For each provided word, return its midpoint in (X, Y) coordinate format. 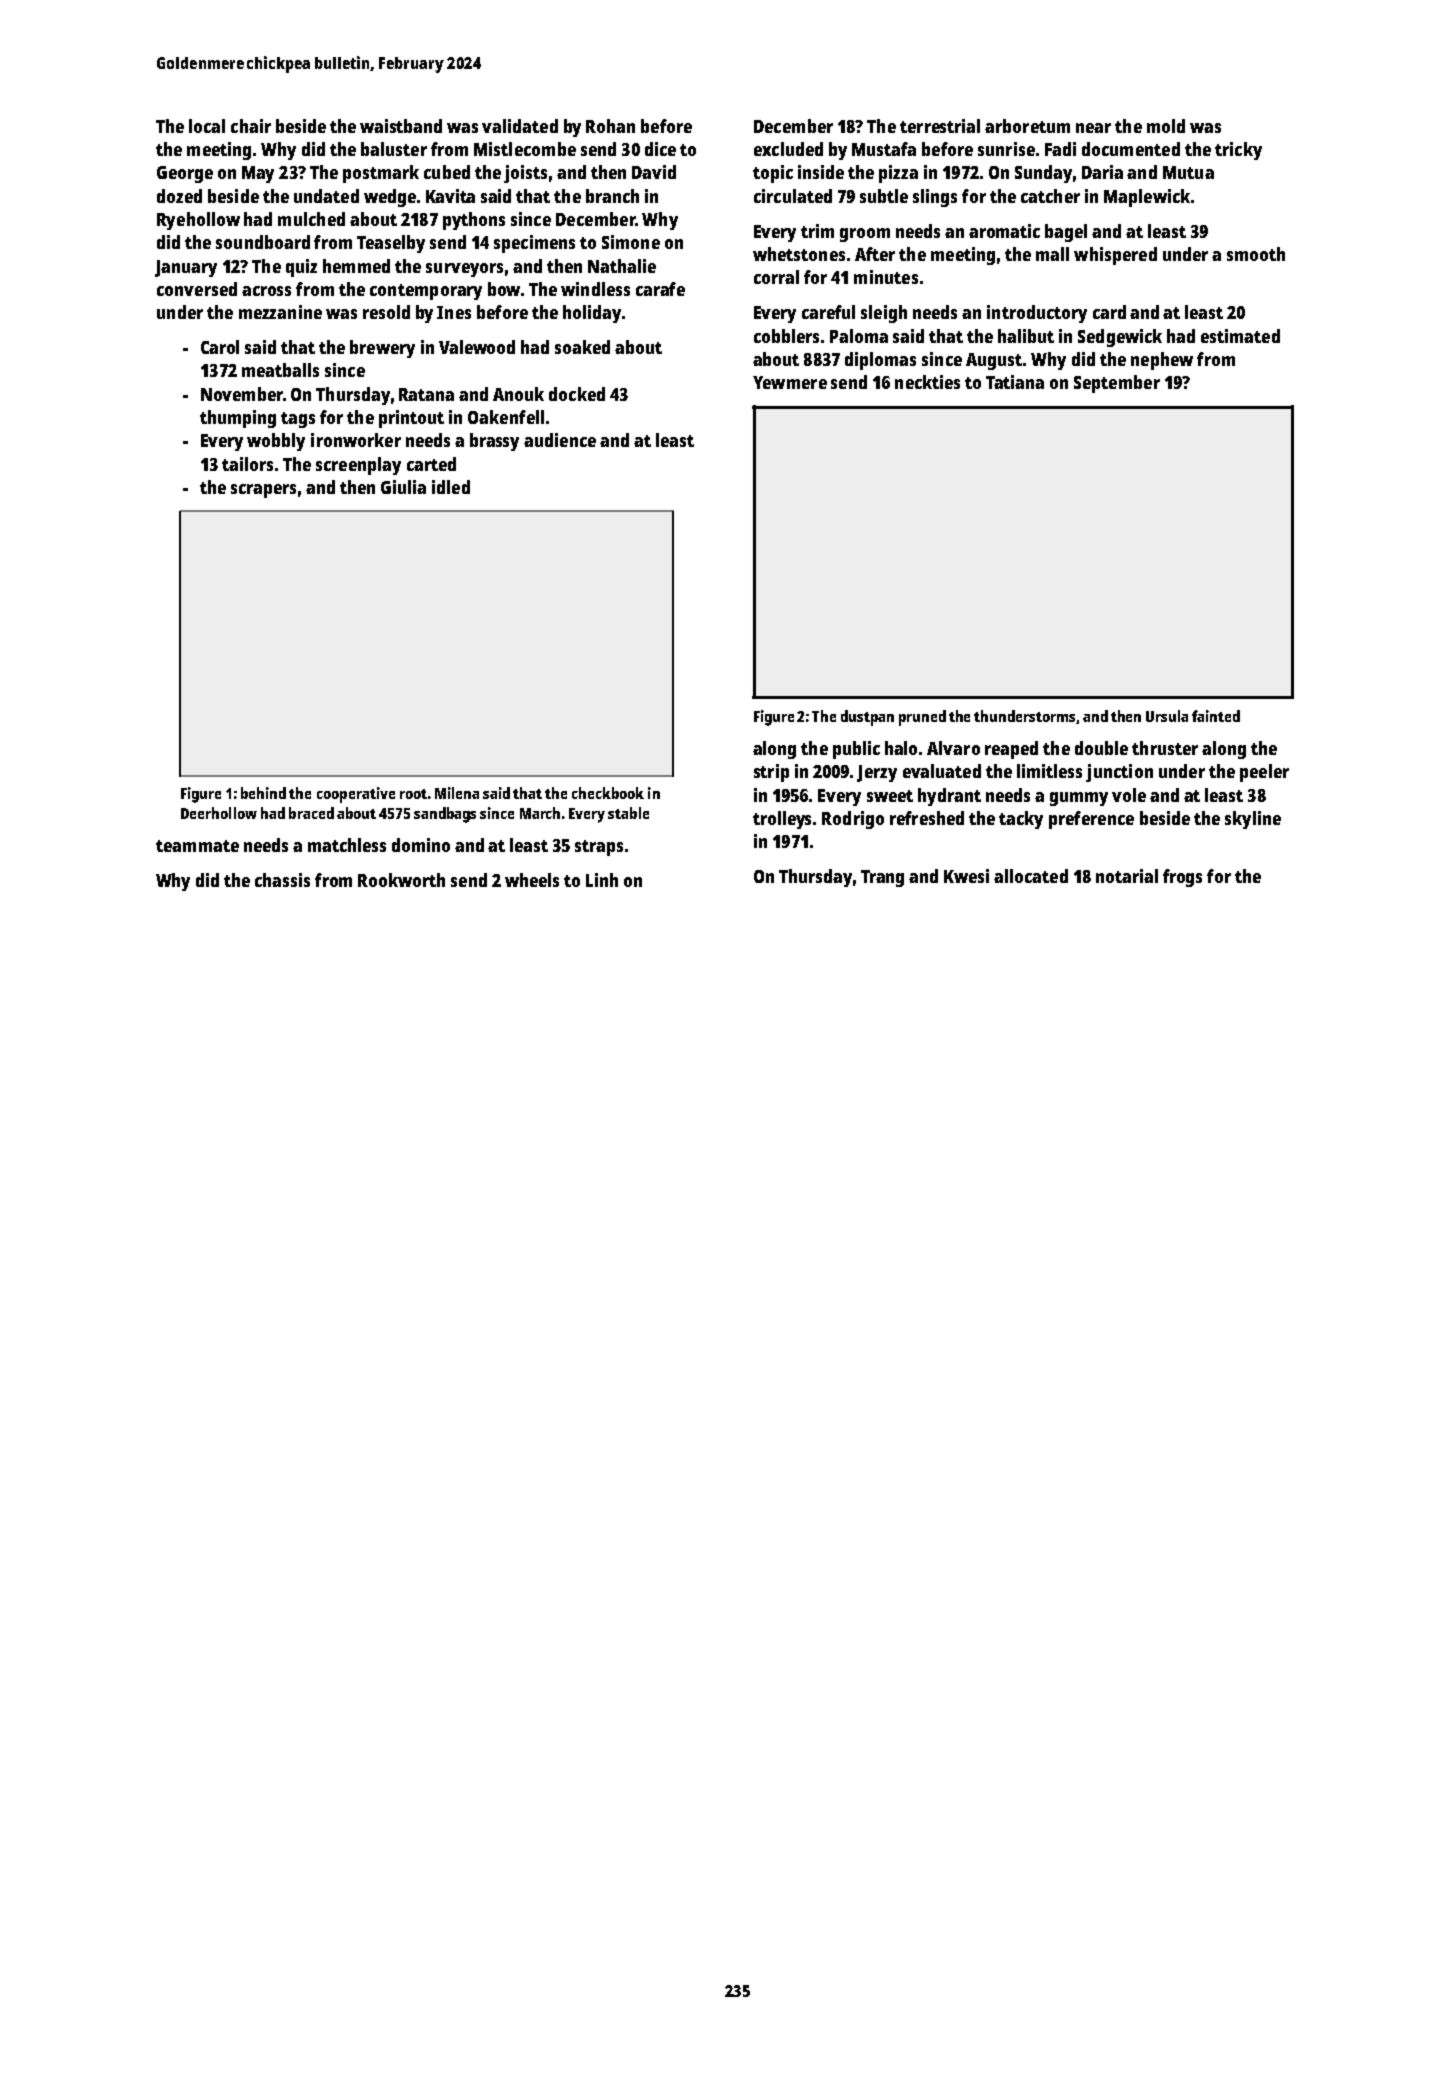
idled (451, 487)
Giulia (403, 487)
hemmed (356, 266)
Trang (882, 878)
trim (817, 231)
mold (1166, 126)
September (1117, 384)
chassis (282, 880)
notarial (1127, 876)
